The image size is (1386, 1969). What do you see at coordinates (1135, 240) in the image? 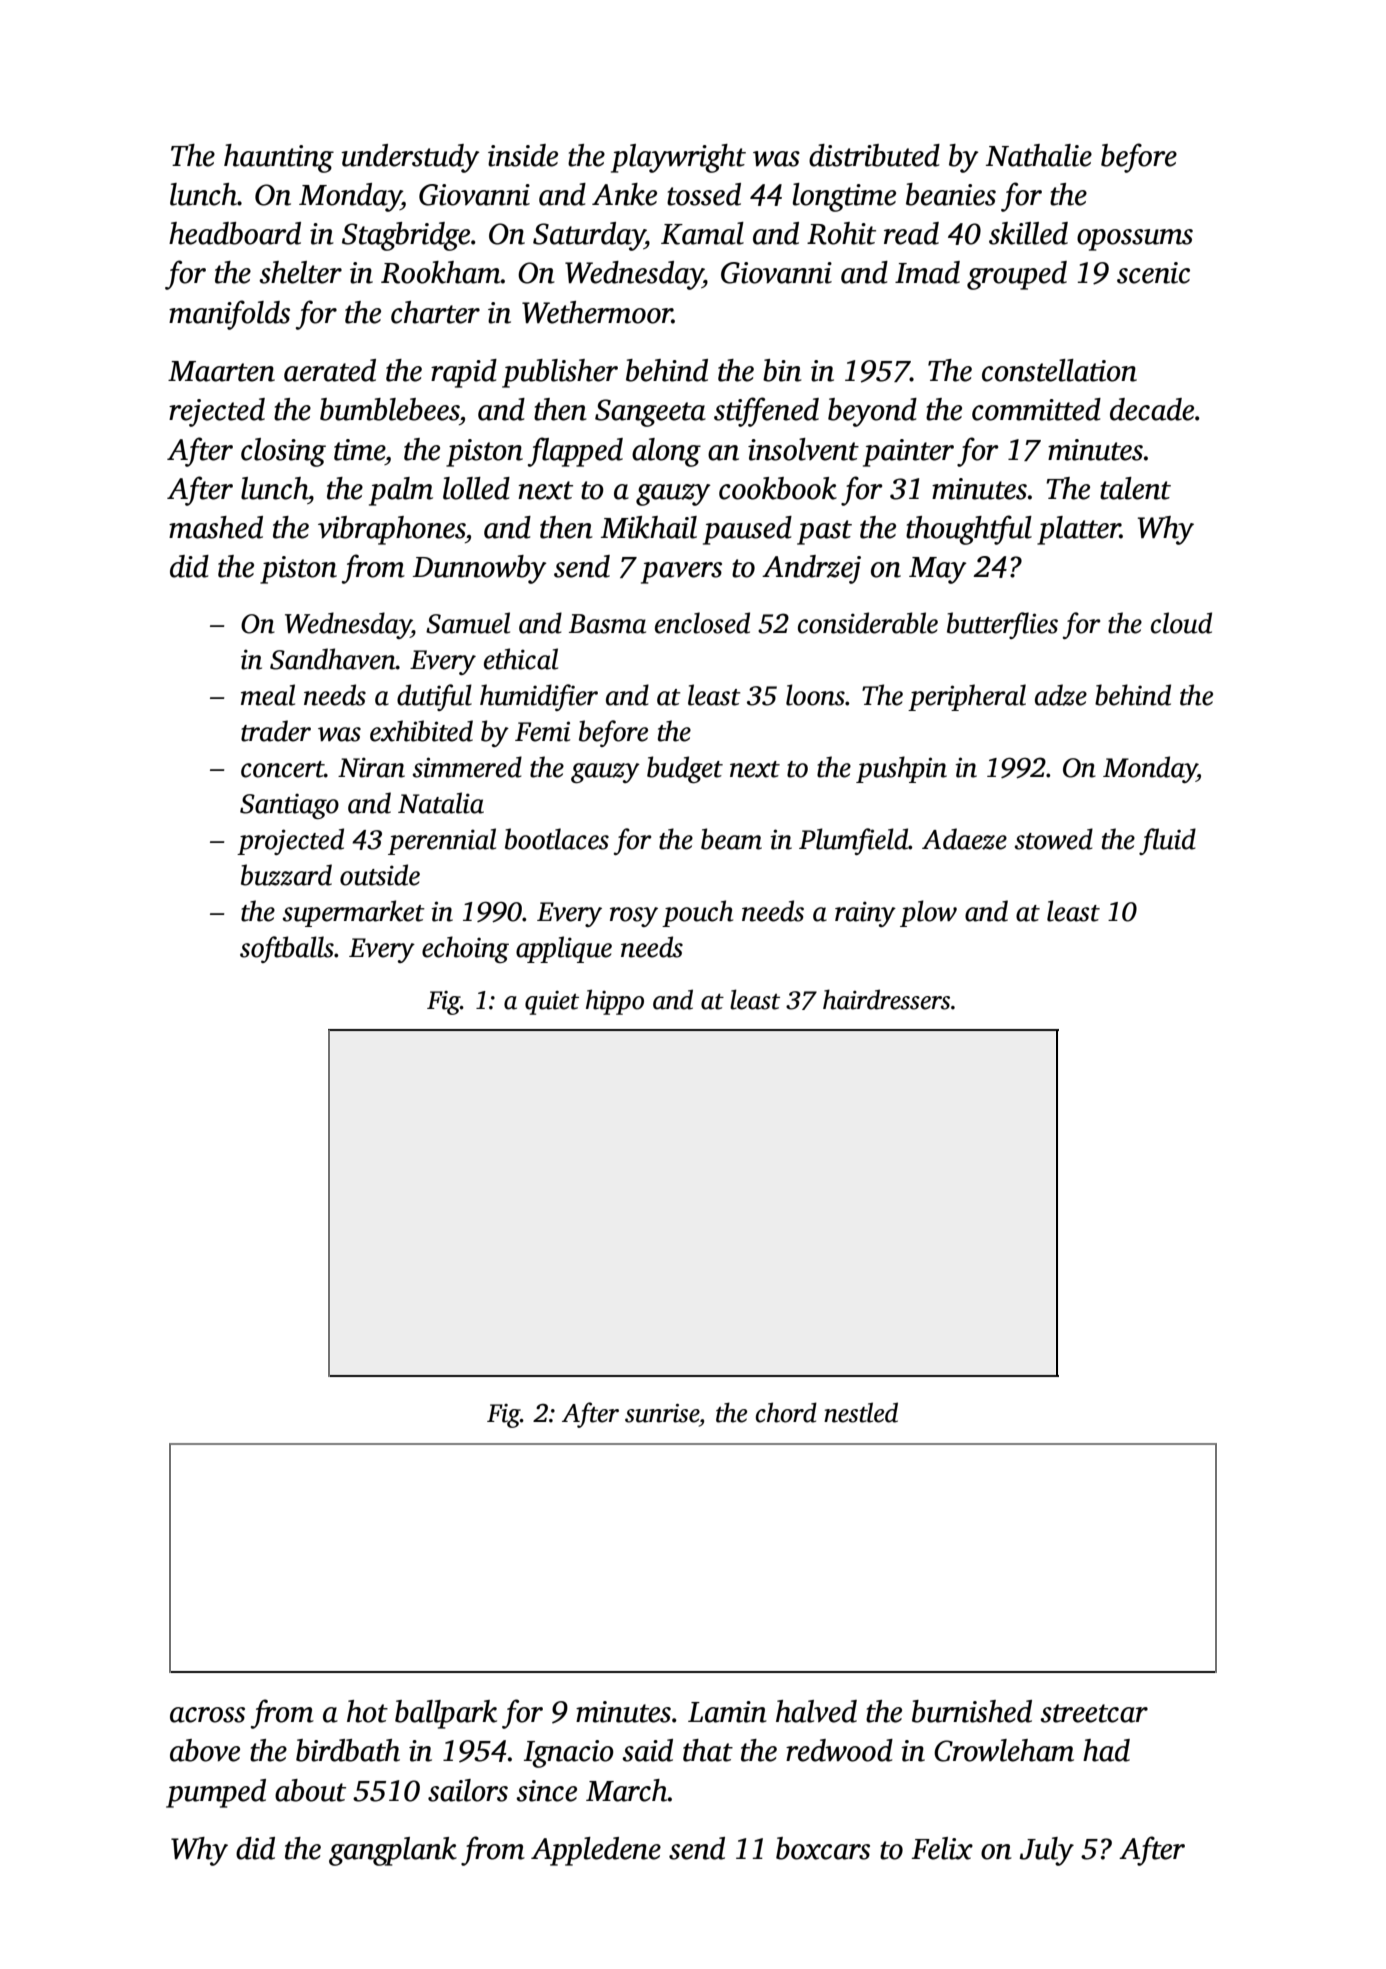
I see `opossums` at bounding box center [1135, 240].
